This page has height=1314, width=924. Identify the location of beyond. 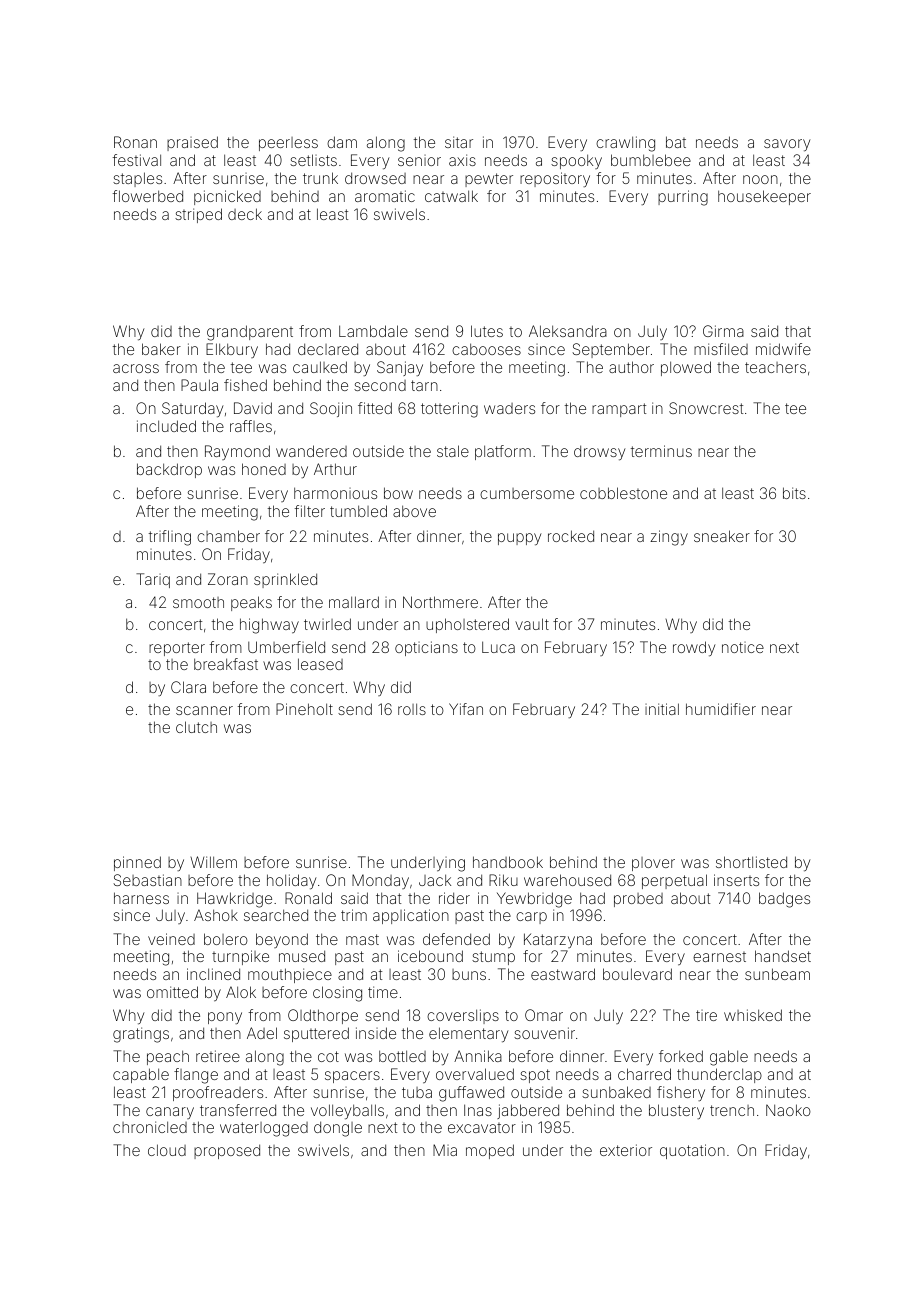
(282, 940).
